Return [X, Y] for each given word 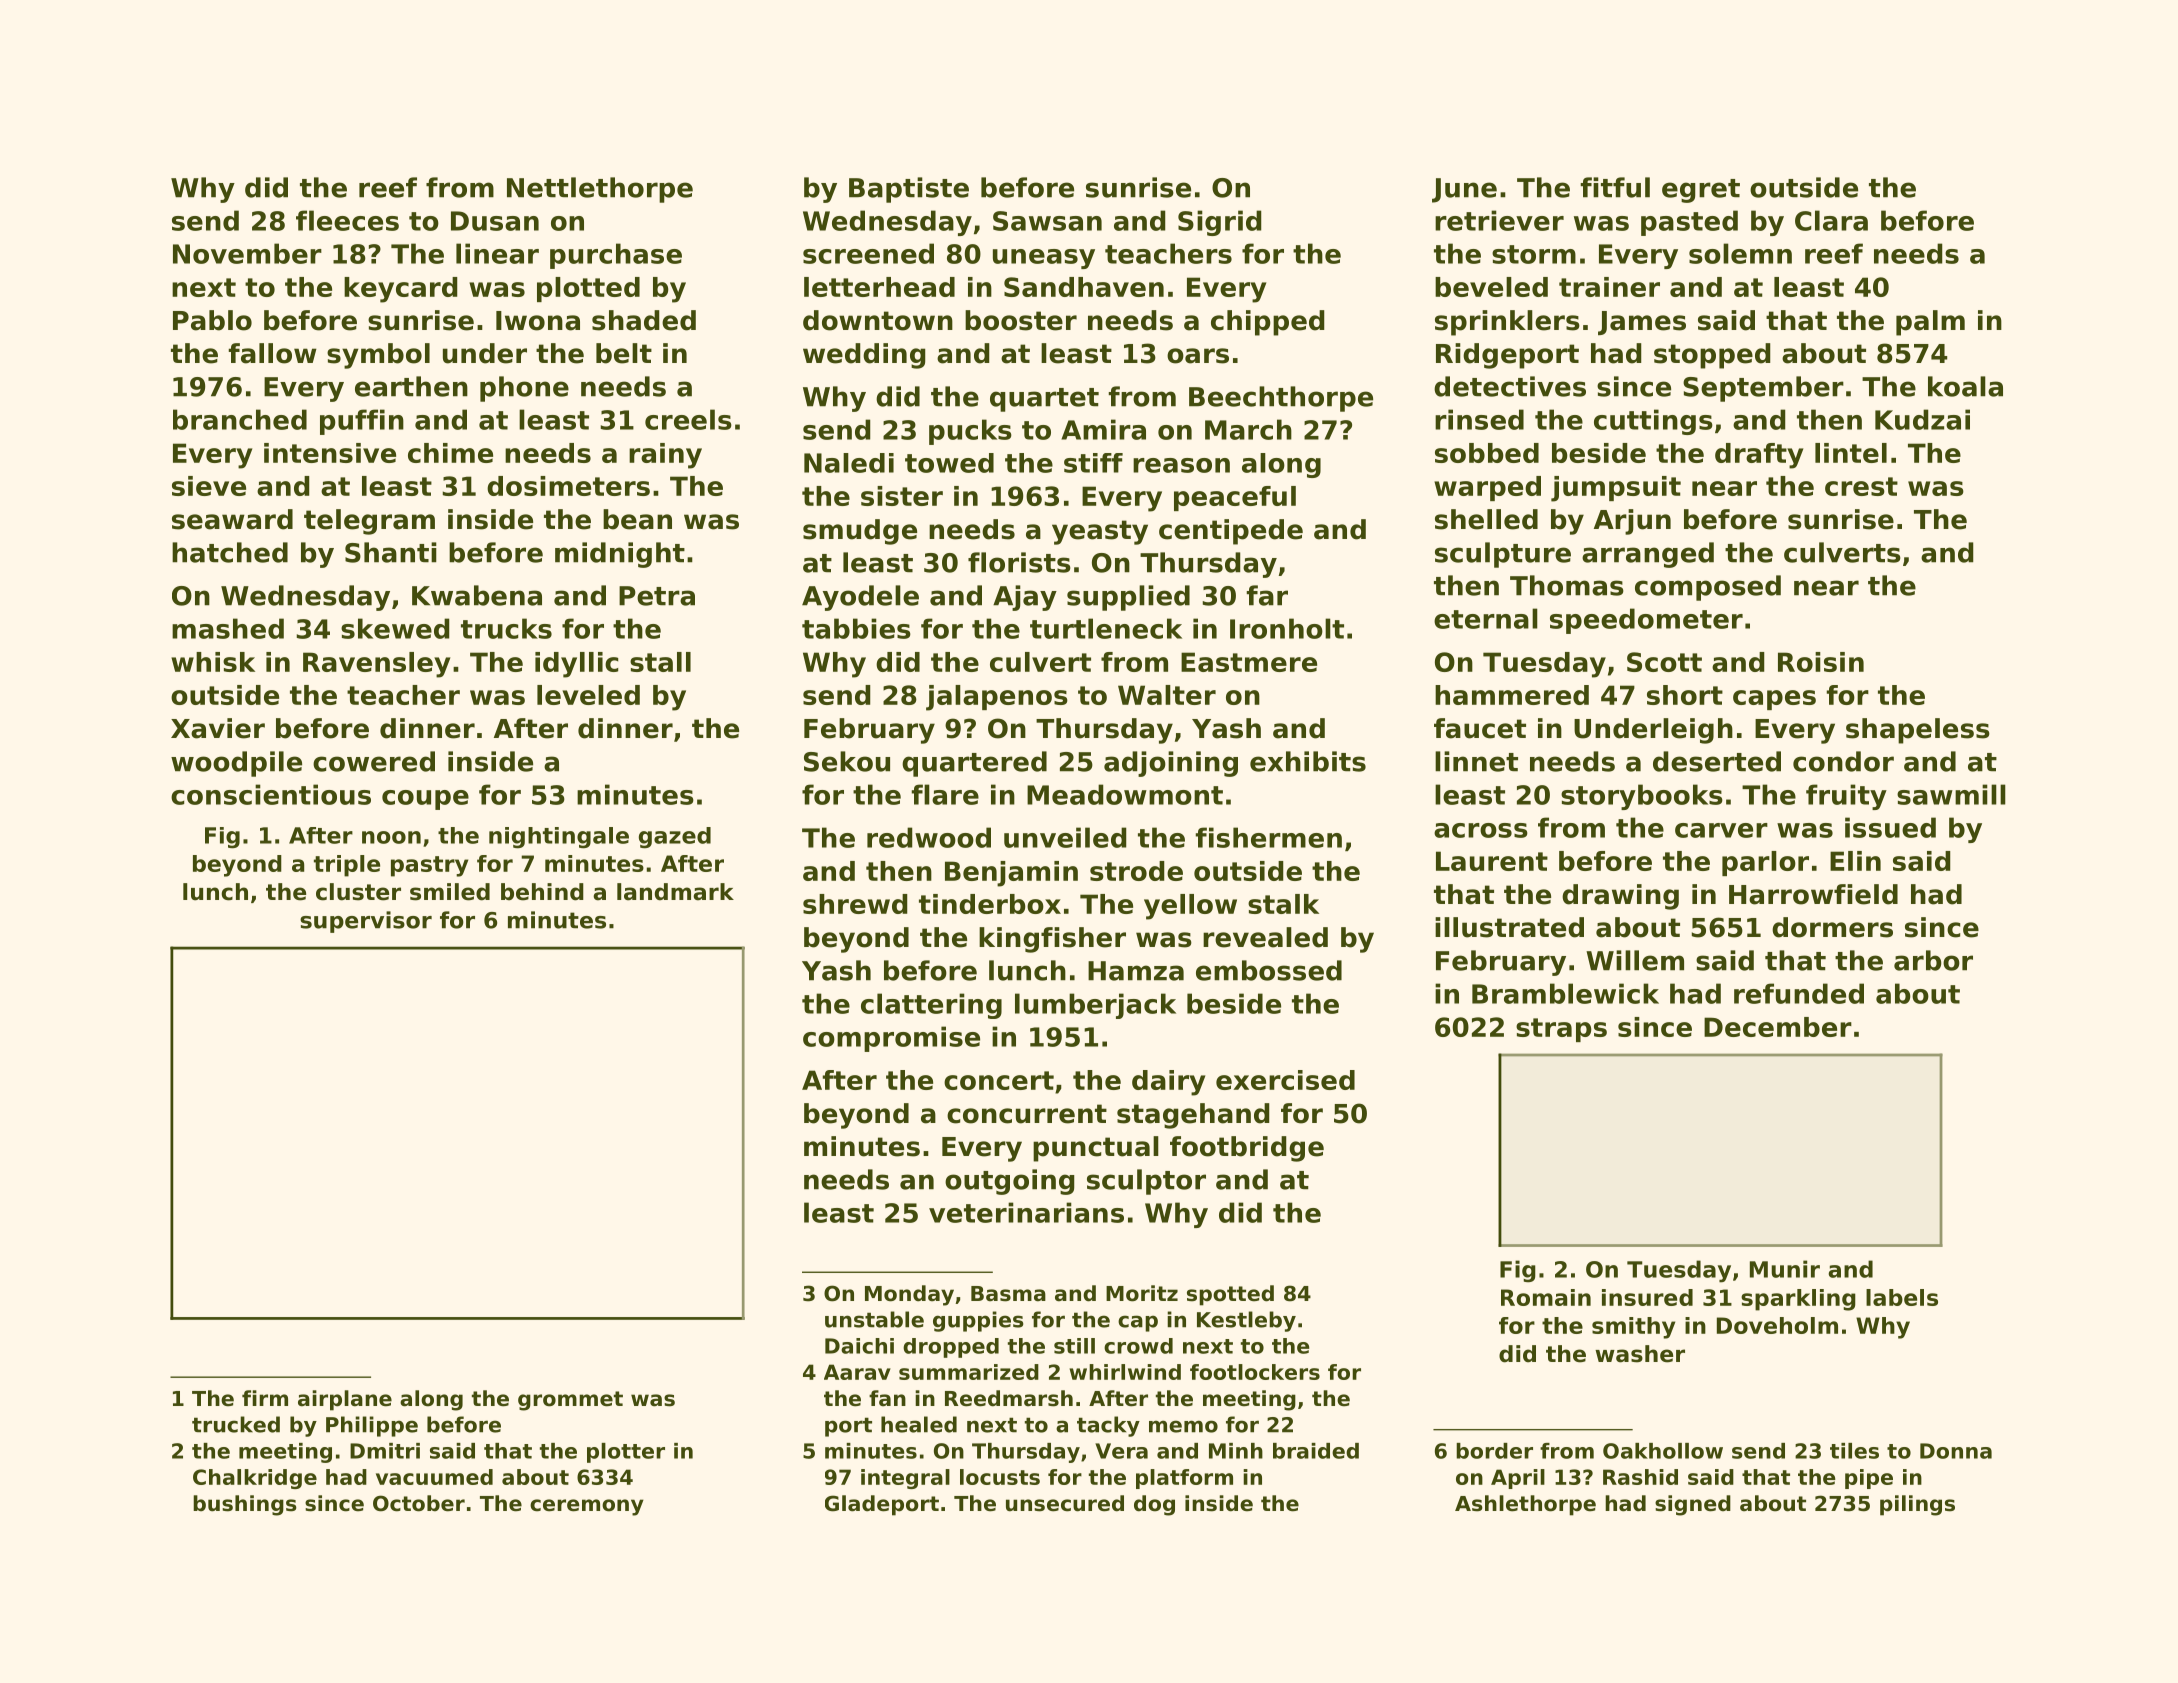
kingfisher [1052, 940]
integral [905, 1479]
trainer [1609, 287]
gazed [675, 838]
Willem [1635, 960]
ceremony [587, 1507]
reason [1181, 465]
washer [1640, 1354]
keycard [401, 290]
